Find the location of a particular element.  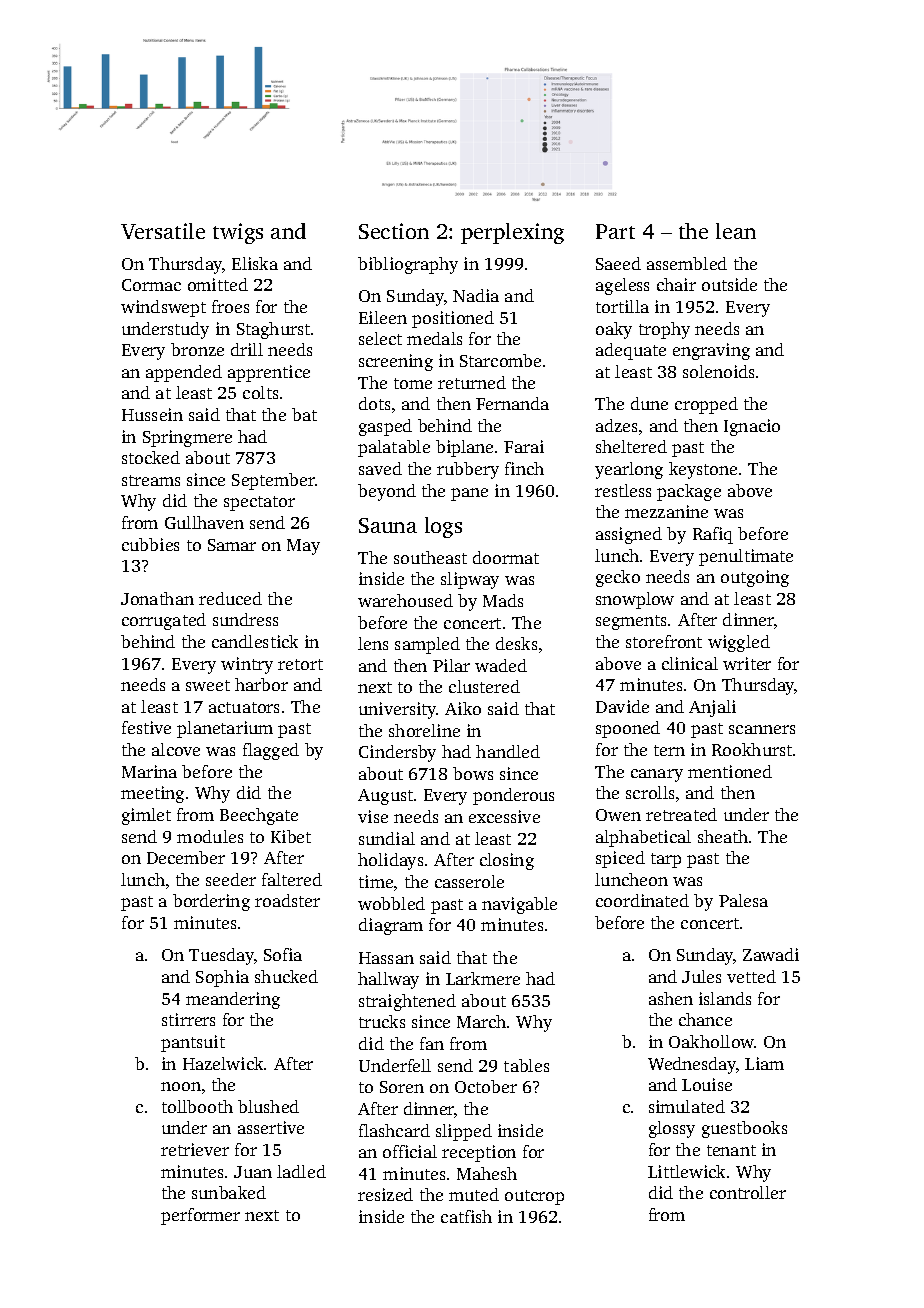

Versatile is located at coordinates (163, 231).
